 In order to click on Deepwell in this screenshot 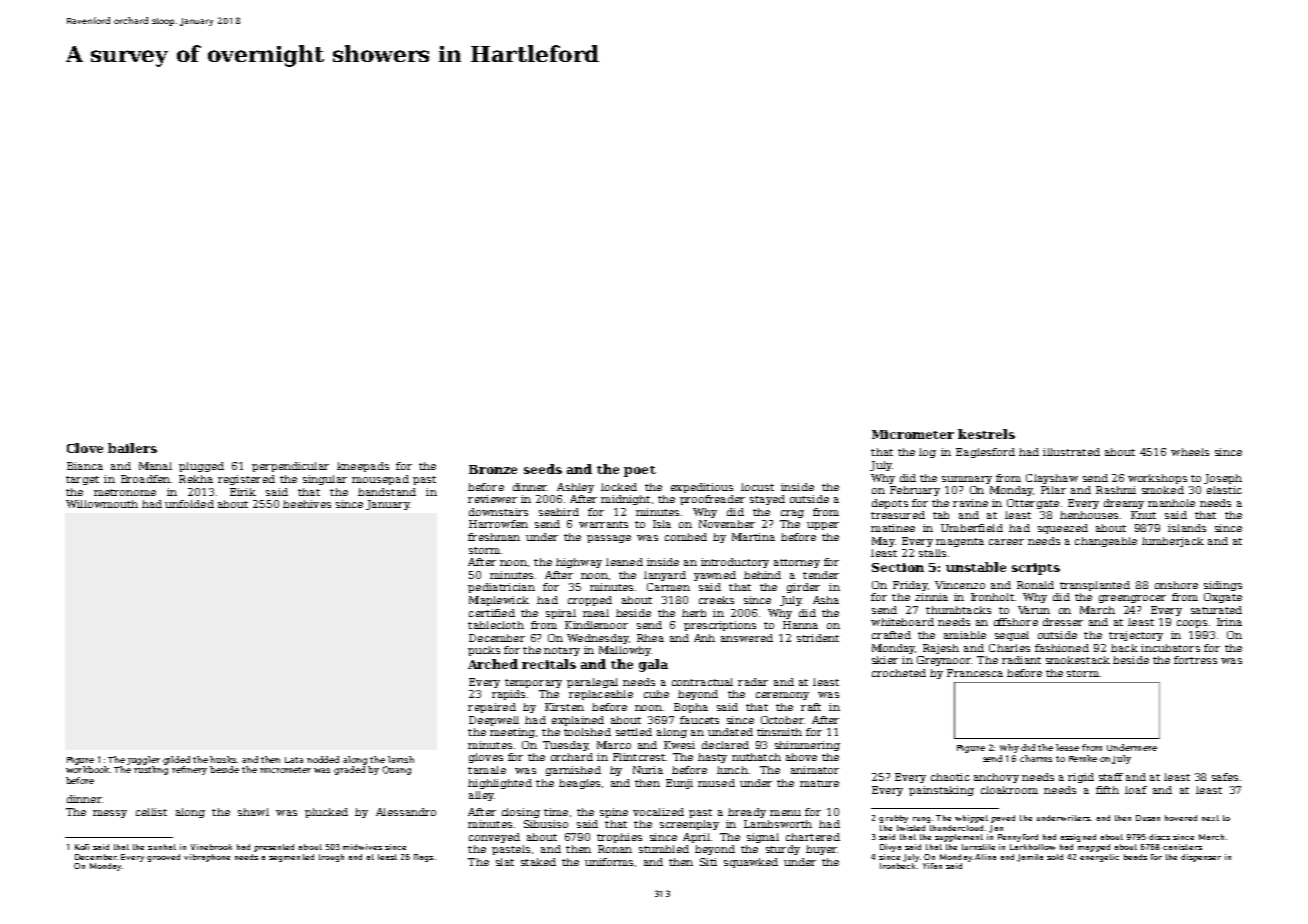, I will do `click(494, 721)`.
